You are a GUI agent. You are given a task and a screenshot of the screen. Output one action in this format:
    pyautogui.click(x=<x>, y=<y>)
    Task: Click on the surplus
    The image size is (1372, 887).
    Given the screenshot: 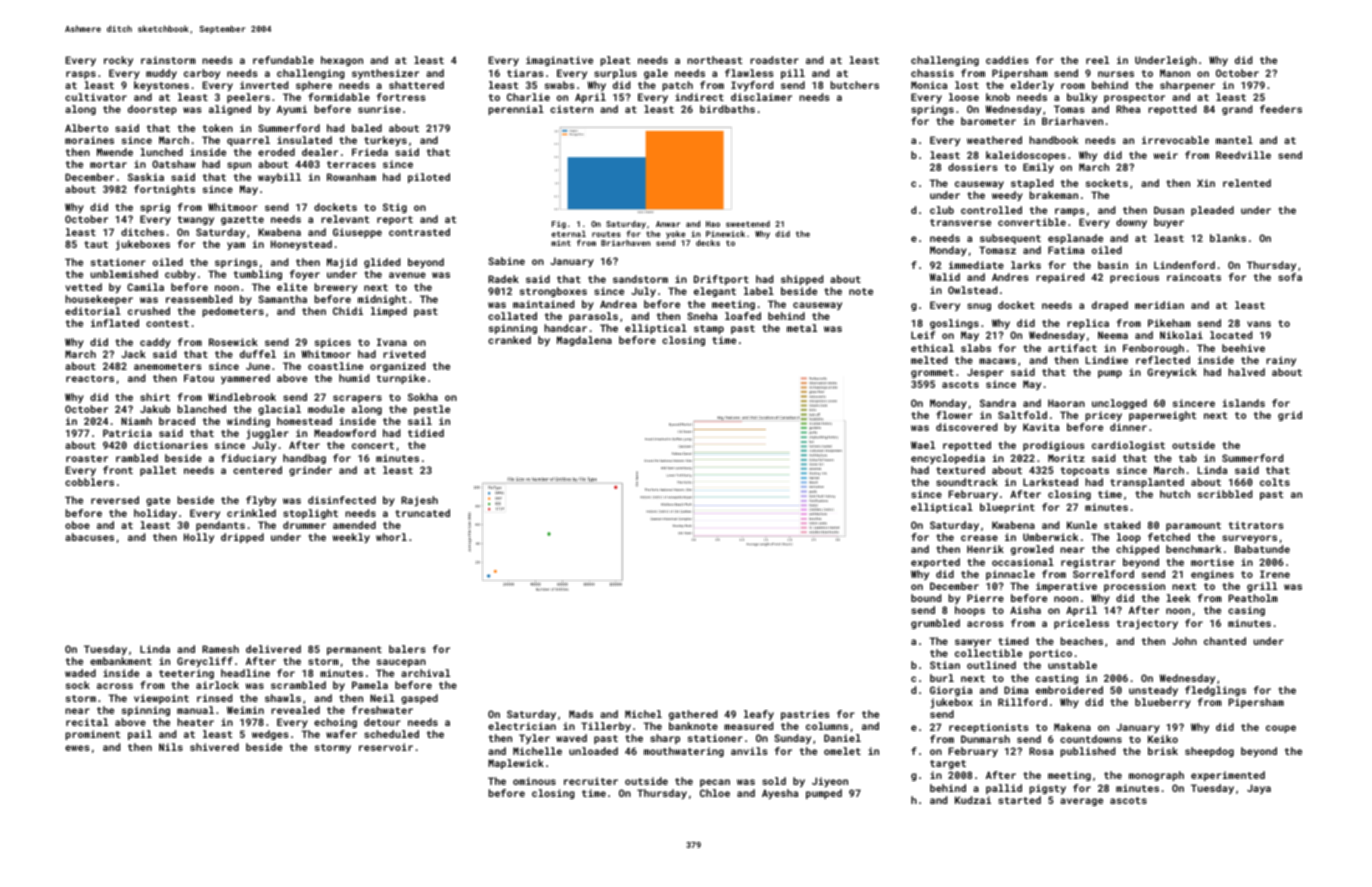 What is the action you would take?
    pyautogui.click(x=615, y=74)
